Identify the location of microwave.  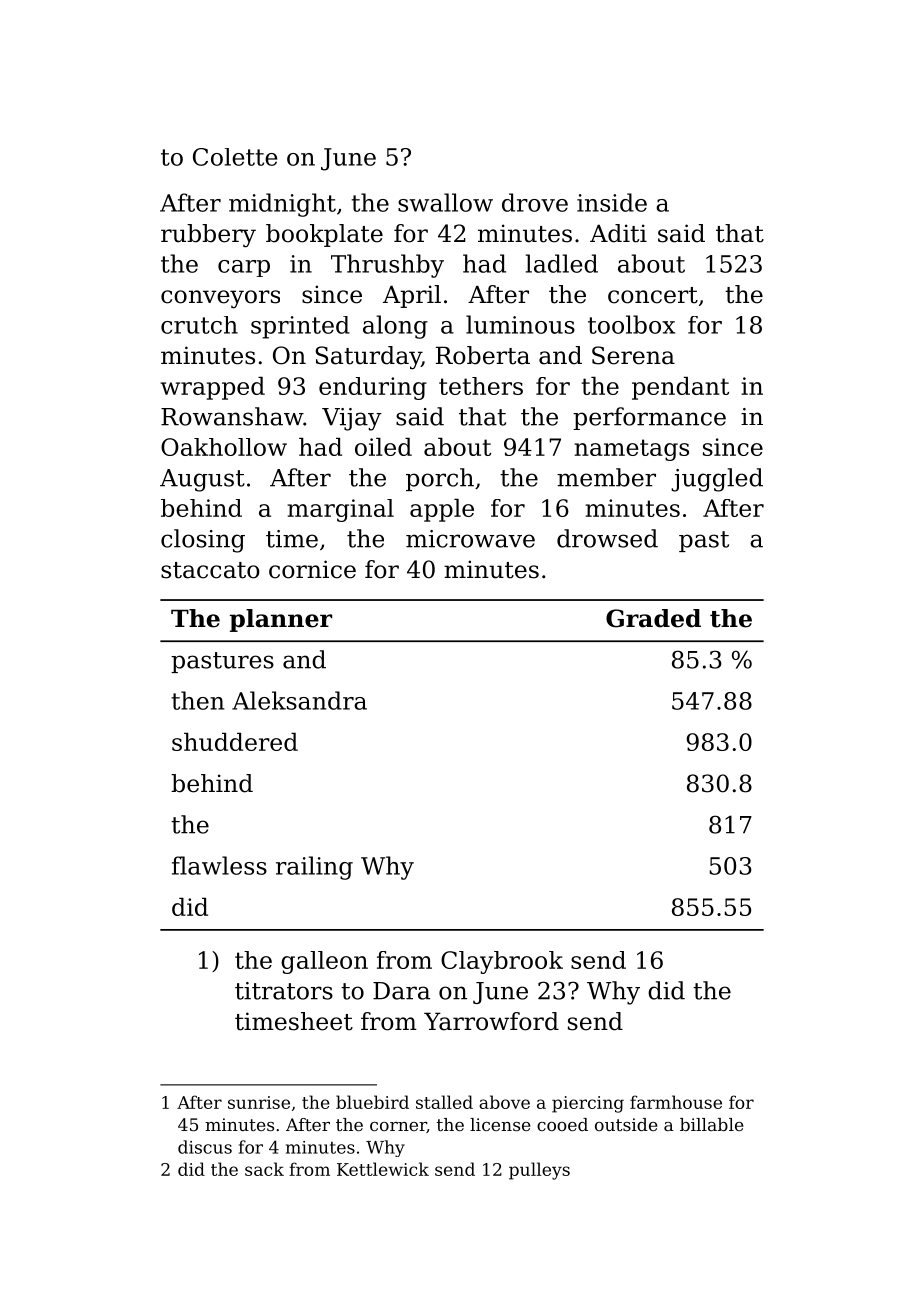
(470, 539).
